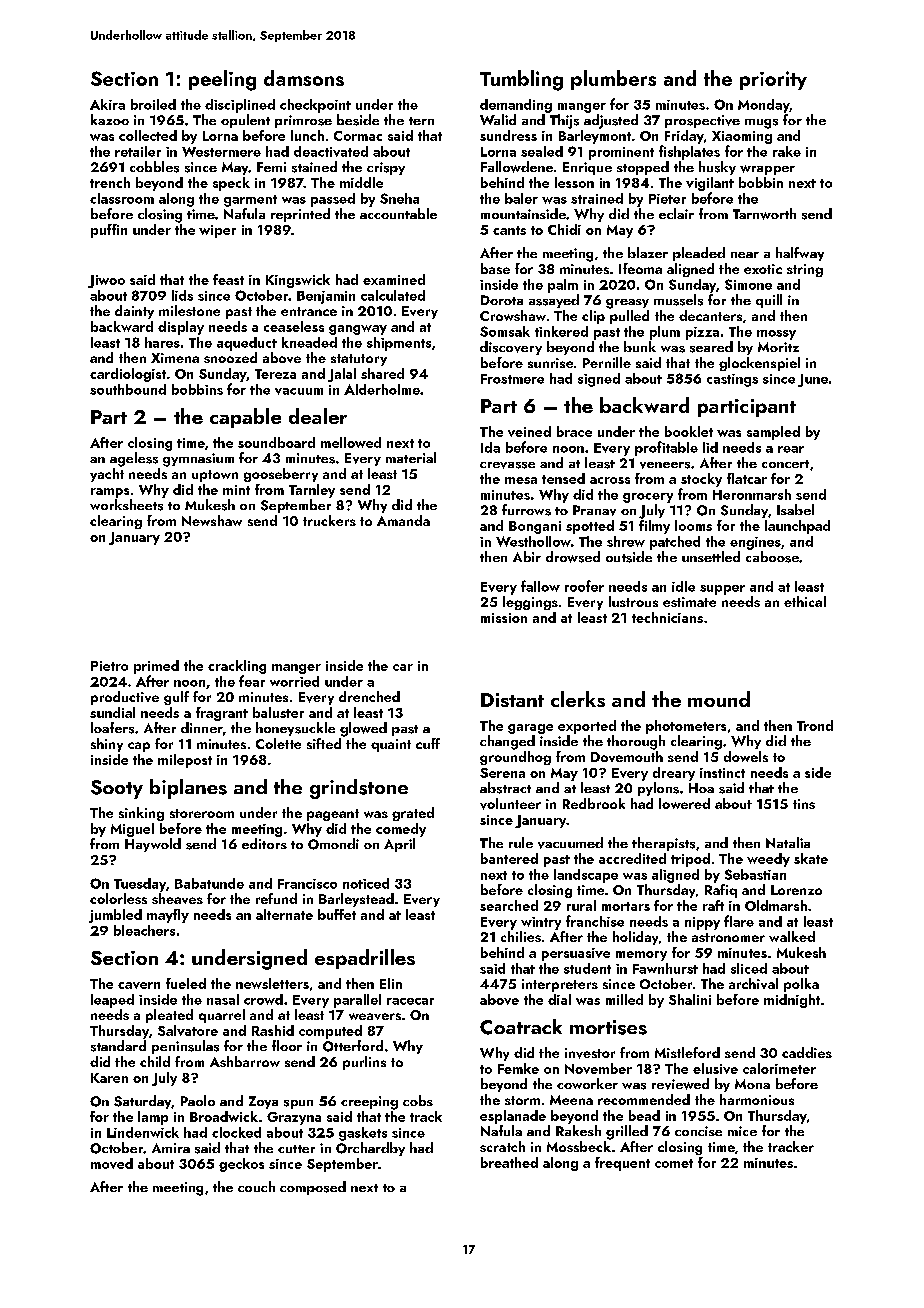 Image resolution: width=924 pixels, height=1308 pixels. What do you see at coordinates (236, 490) in the screenshot?
I see `mint` at bounding box center [236, 490].
